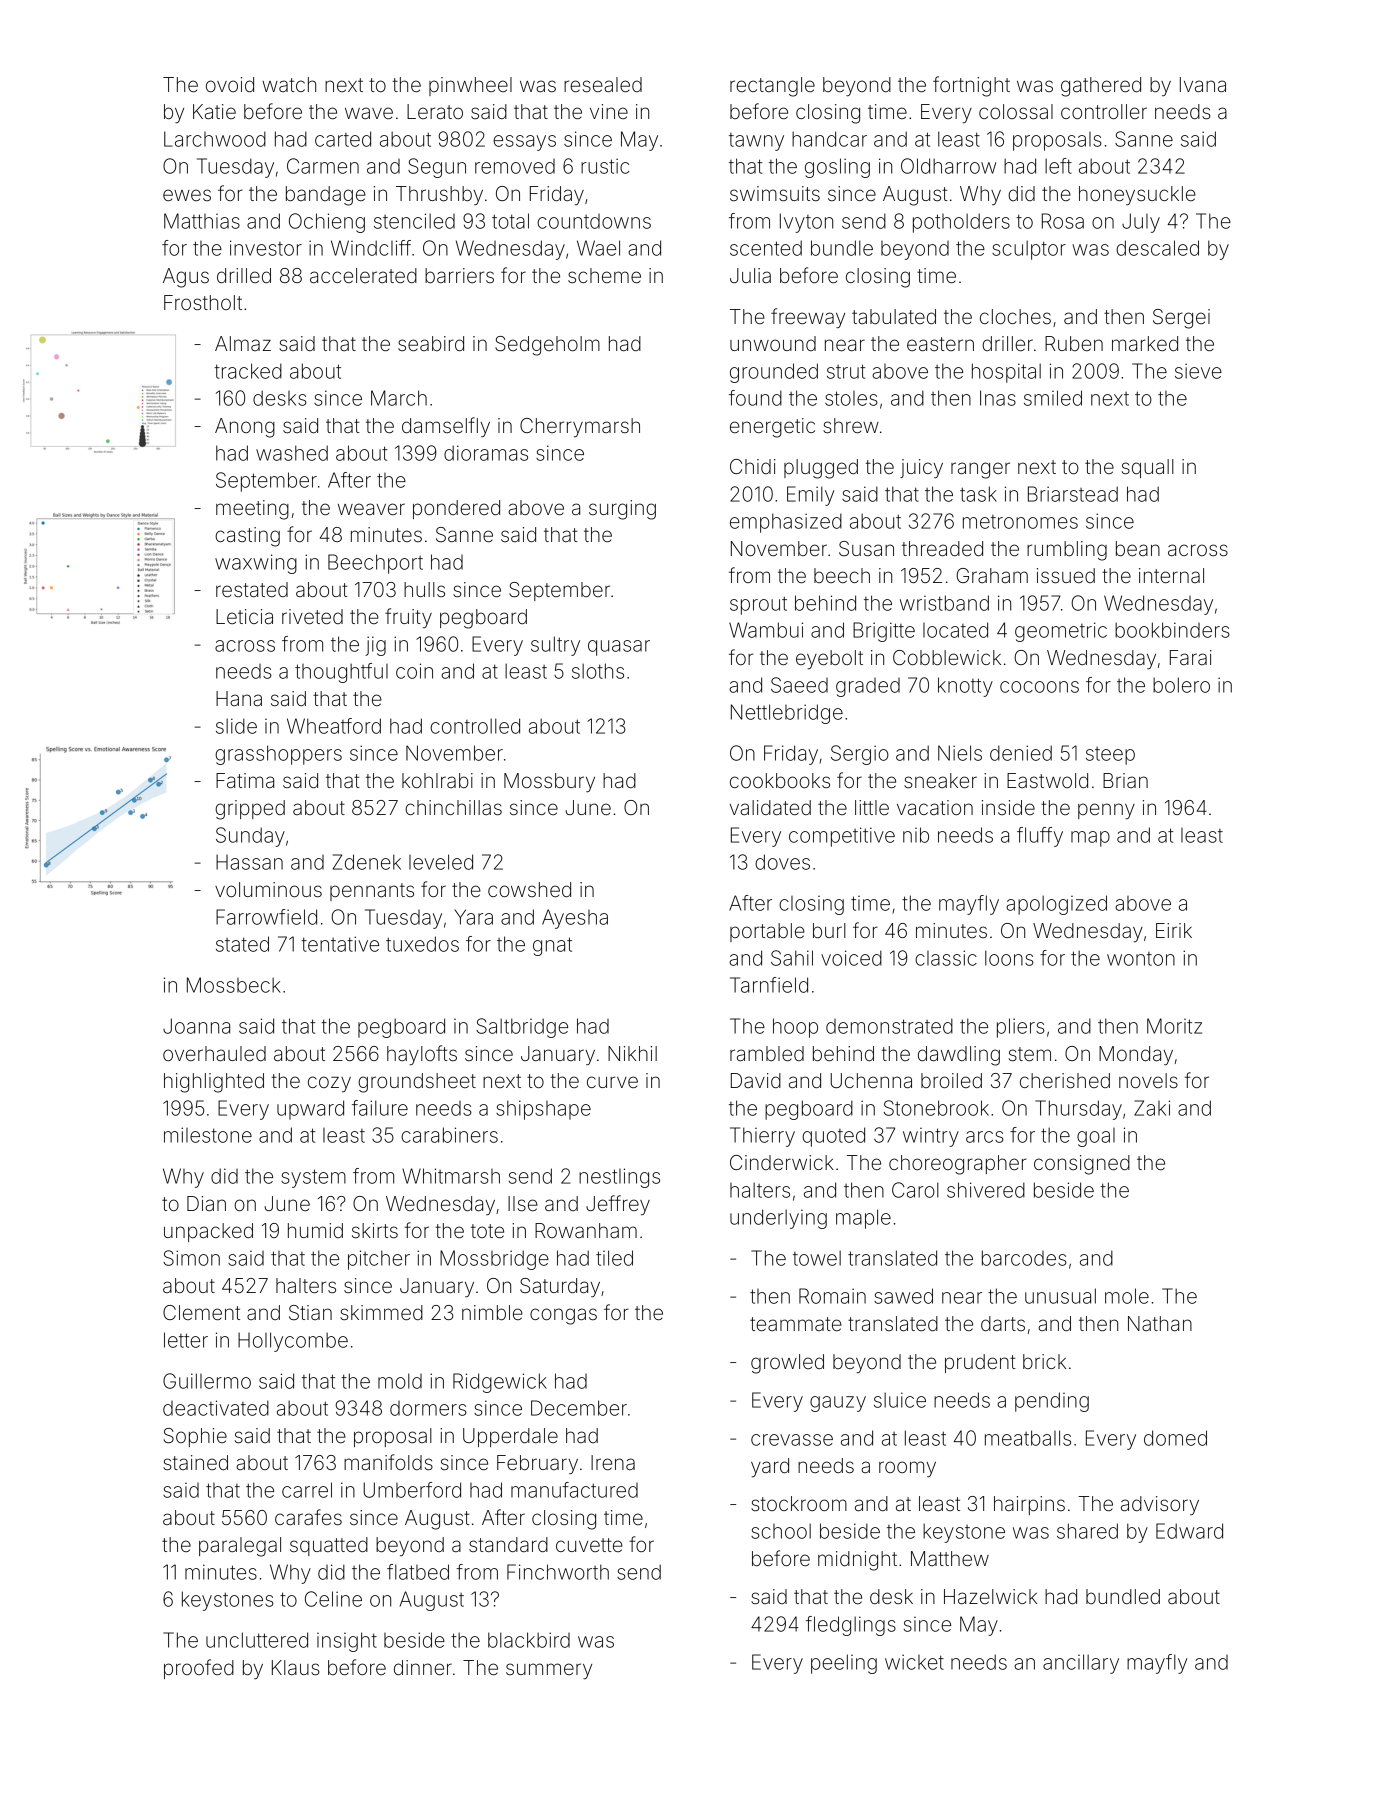 This screenshot has width=1396, height=1806. What do you see at coordinates (604, 275) in the screenshot?
I see `scheme` at bounding box center [604, 275].
